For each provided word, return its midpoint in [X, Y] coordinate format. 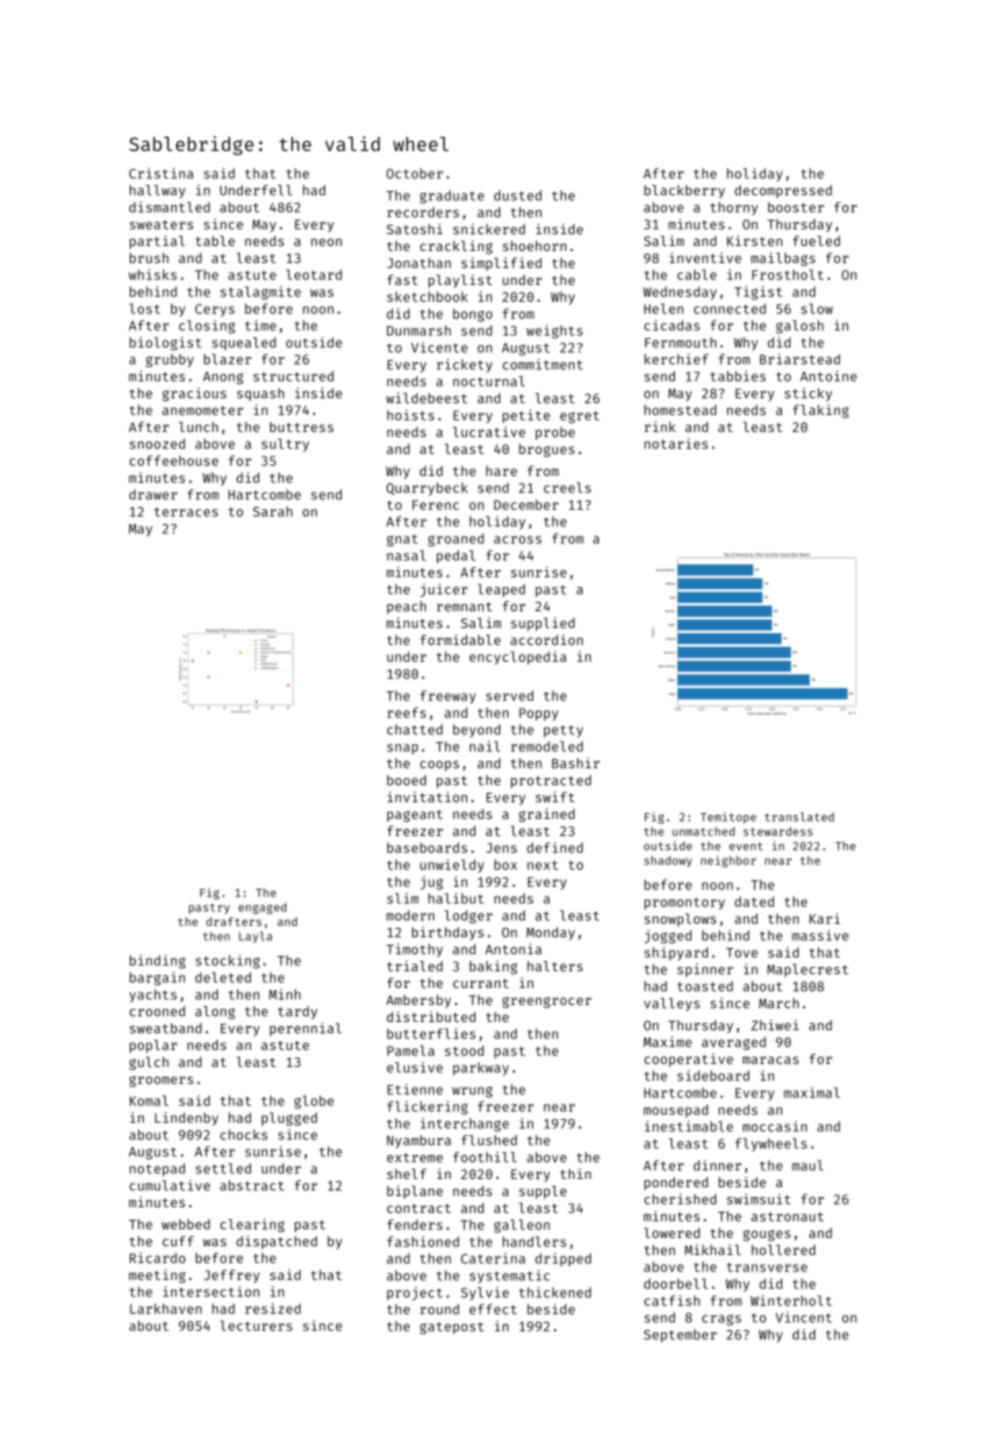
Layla [255, 937]
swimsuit [759, 1199]
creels [567, 487]
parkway [481, 1069]
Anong [223, 378]
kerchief [676, 359]
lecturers [256, 1325]
